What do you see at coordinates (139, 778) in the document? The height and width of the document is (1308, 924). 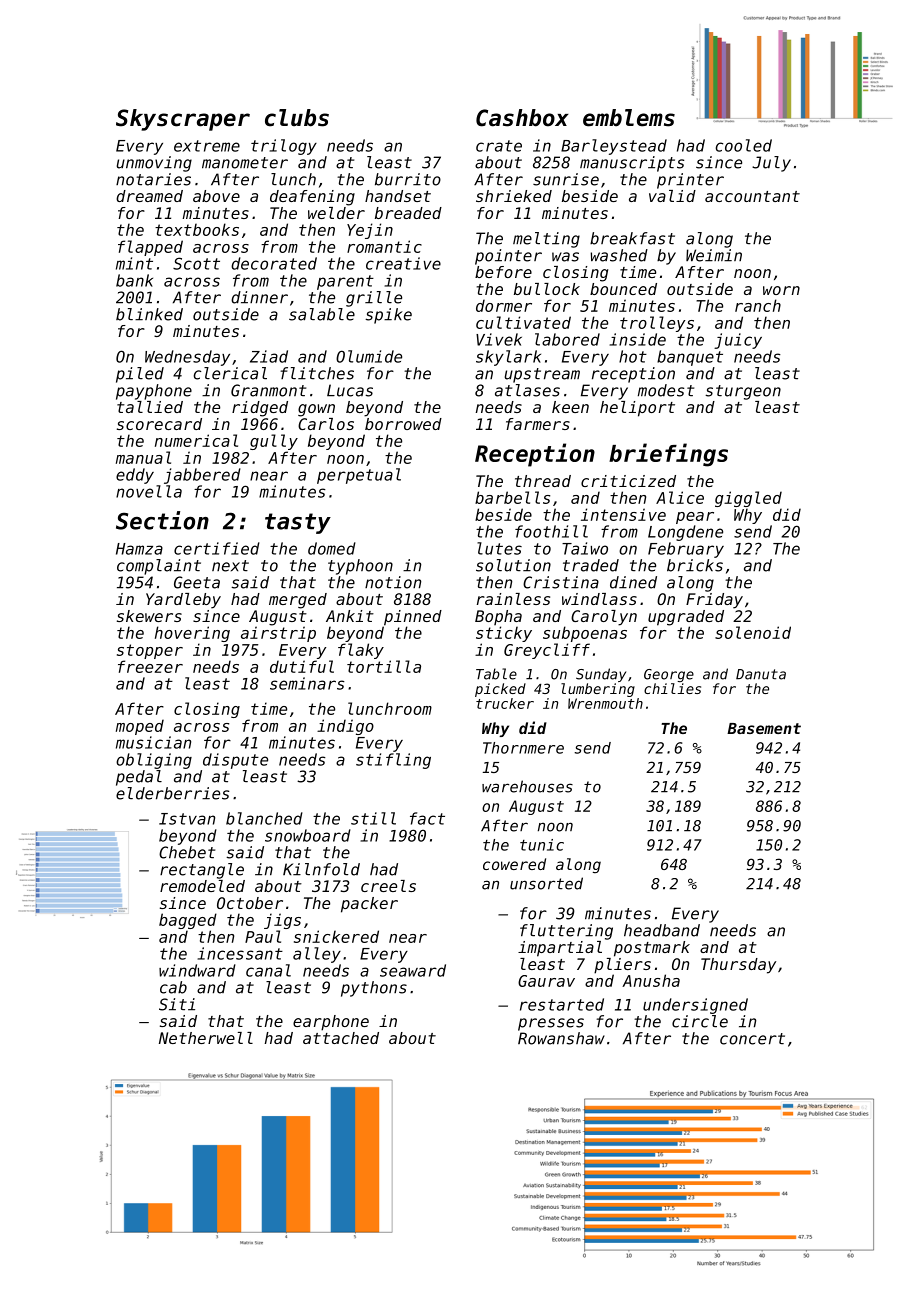 I see `pedal` at bounding box center [139, 778].
